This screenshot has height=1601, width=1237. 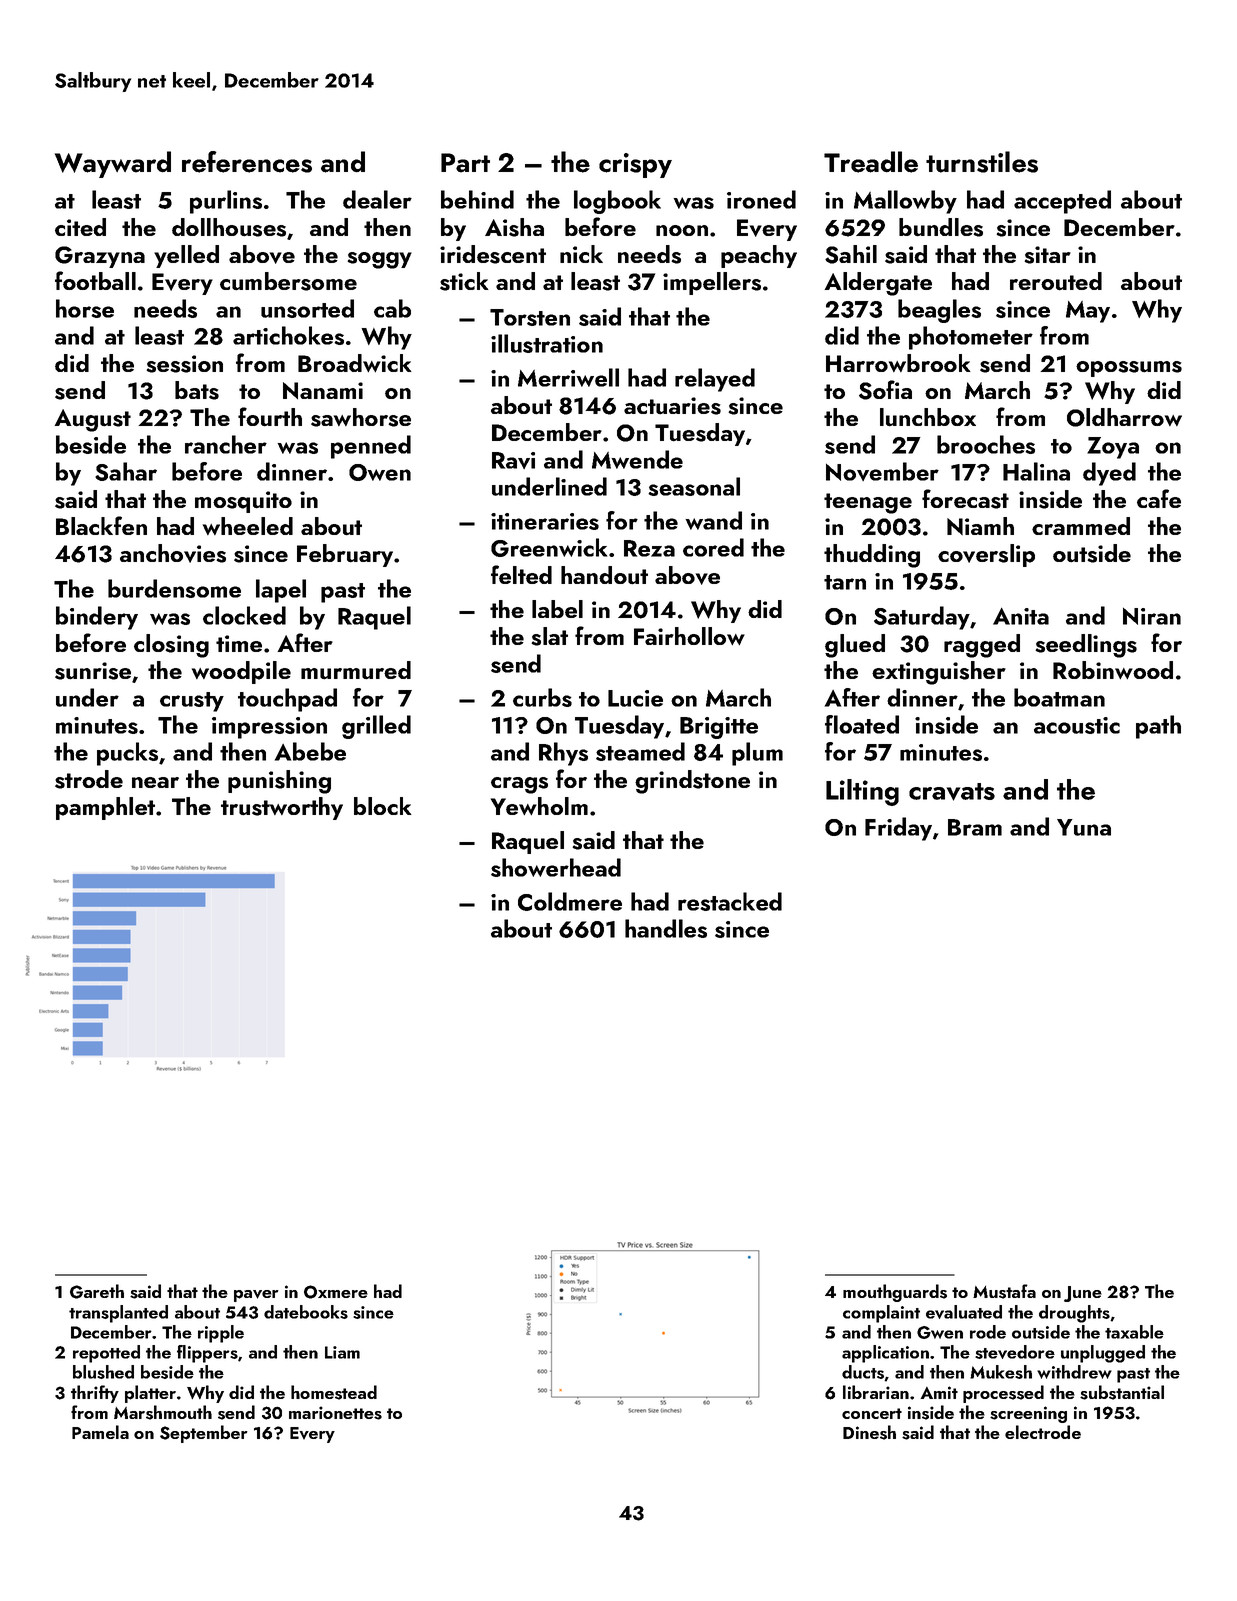 I want to click on references, so click(x=247, y=162).
